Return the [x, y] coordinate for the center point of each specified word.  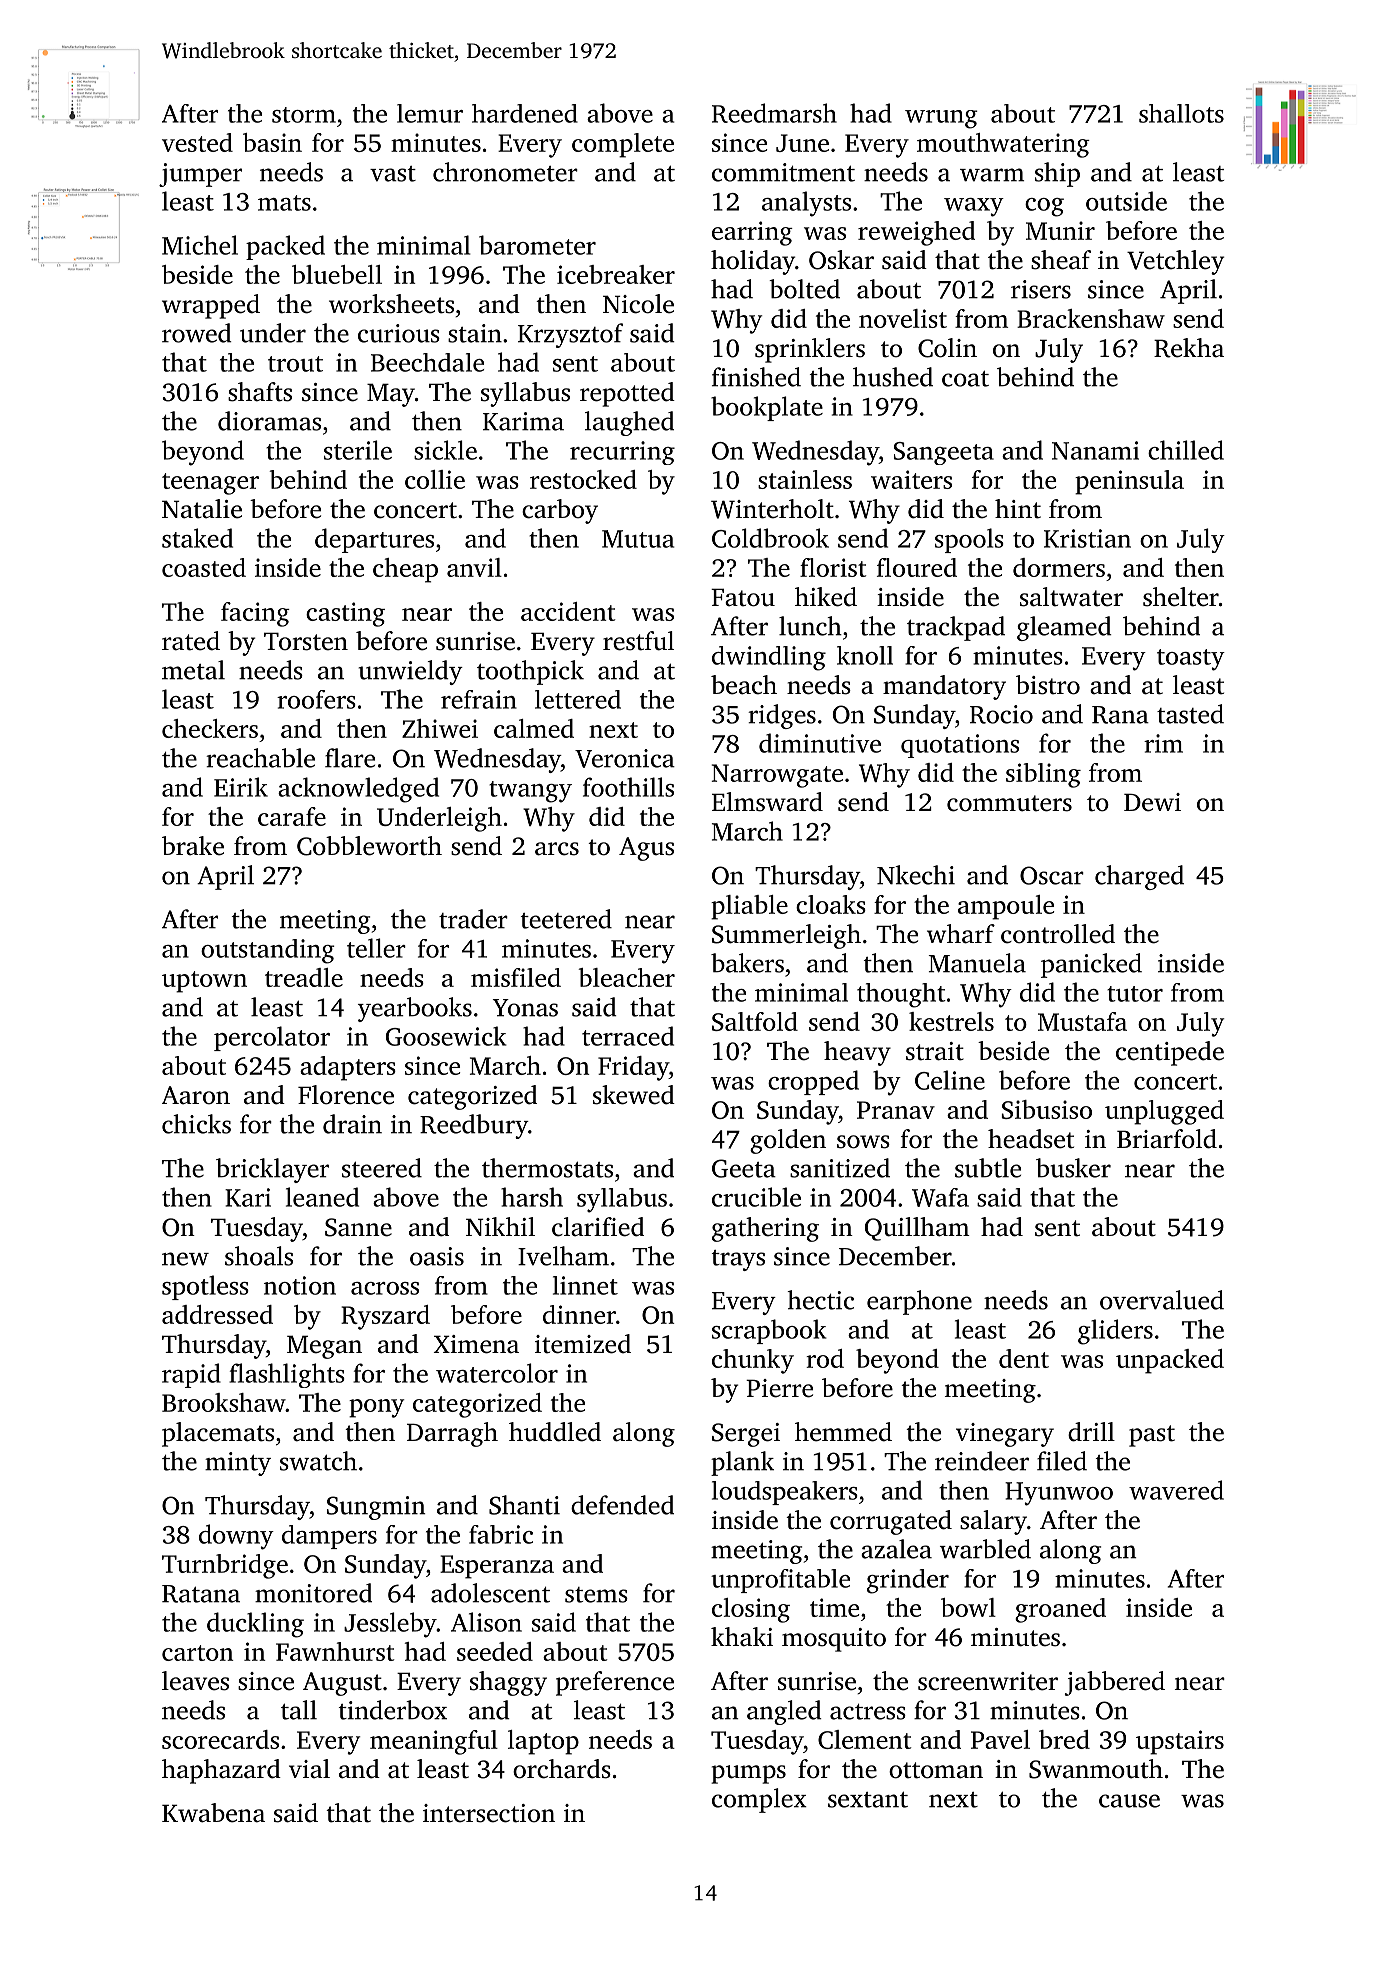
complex [759, 1800]
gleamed [1064, 628]
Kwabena [213, 1813]
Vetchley [1175, 262]
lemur [430, 113]
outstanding [267, 951]
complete [623, 145]
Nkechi [916, 875]
